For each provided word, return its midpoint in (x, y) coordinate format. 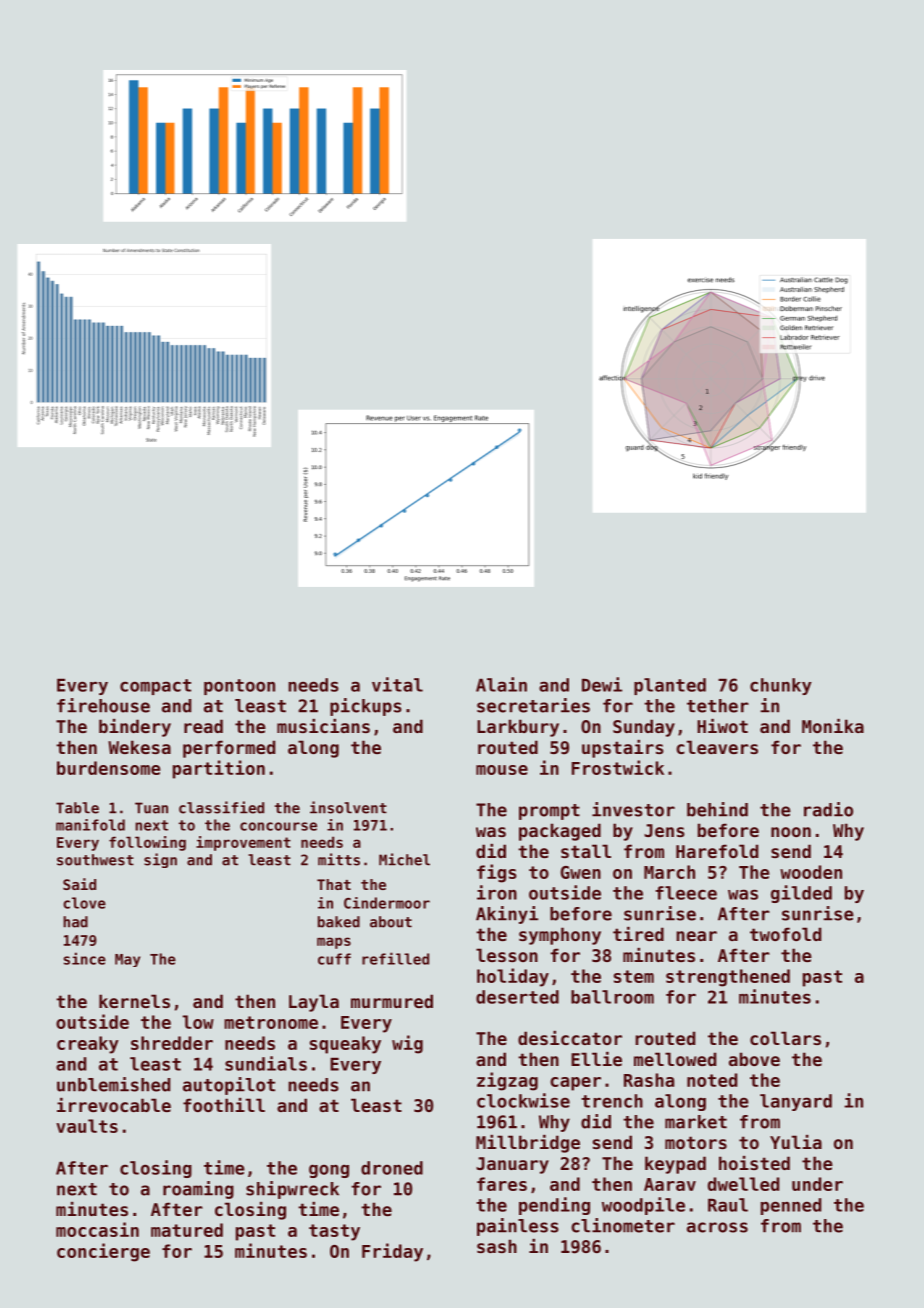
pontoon (239, 687)
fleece (686, 893)
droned (392, 1168)
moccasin (97, 1229)
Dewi (602, 684)
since (85, 958)
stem (634, 976)
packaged (560, 832)
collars (785, 1038)
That (334, 884)
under (817, 1184)
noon (791, 832)
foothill (224, 1105)
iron (497, 892)
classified (221, 807)
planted (670, 686)
